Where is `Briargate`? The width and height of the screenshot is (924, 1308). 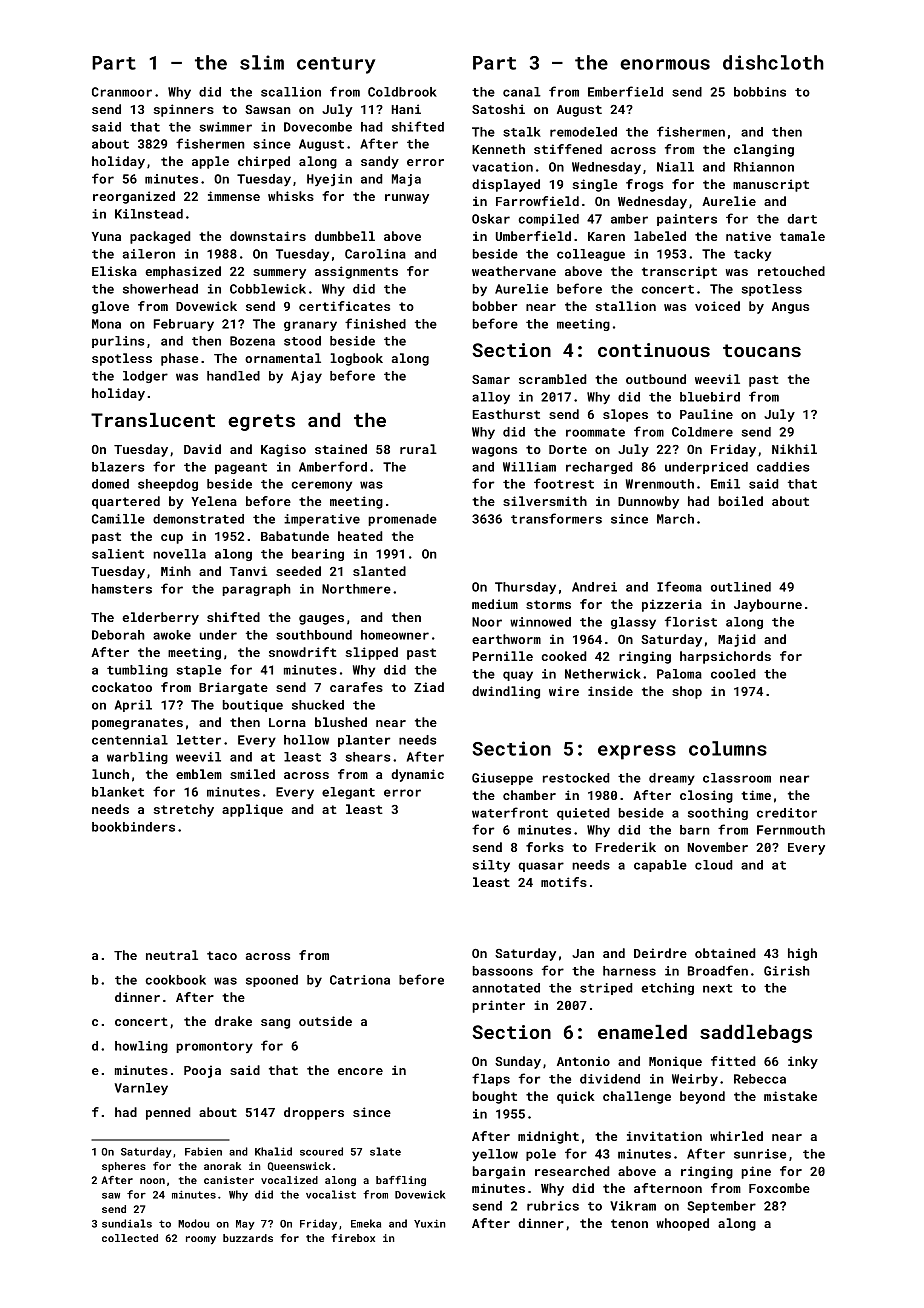
Briargate is located at coordinates (233, 688).
